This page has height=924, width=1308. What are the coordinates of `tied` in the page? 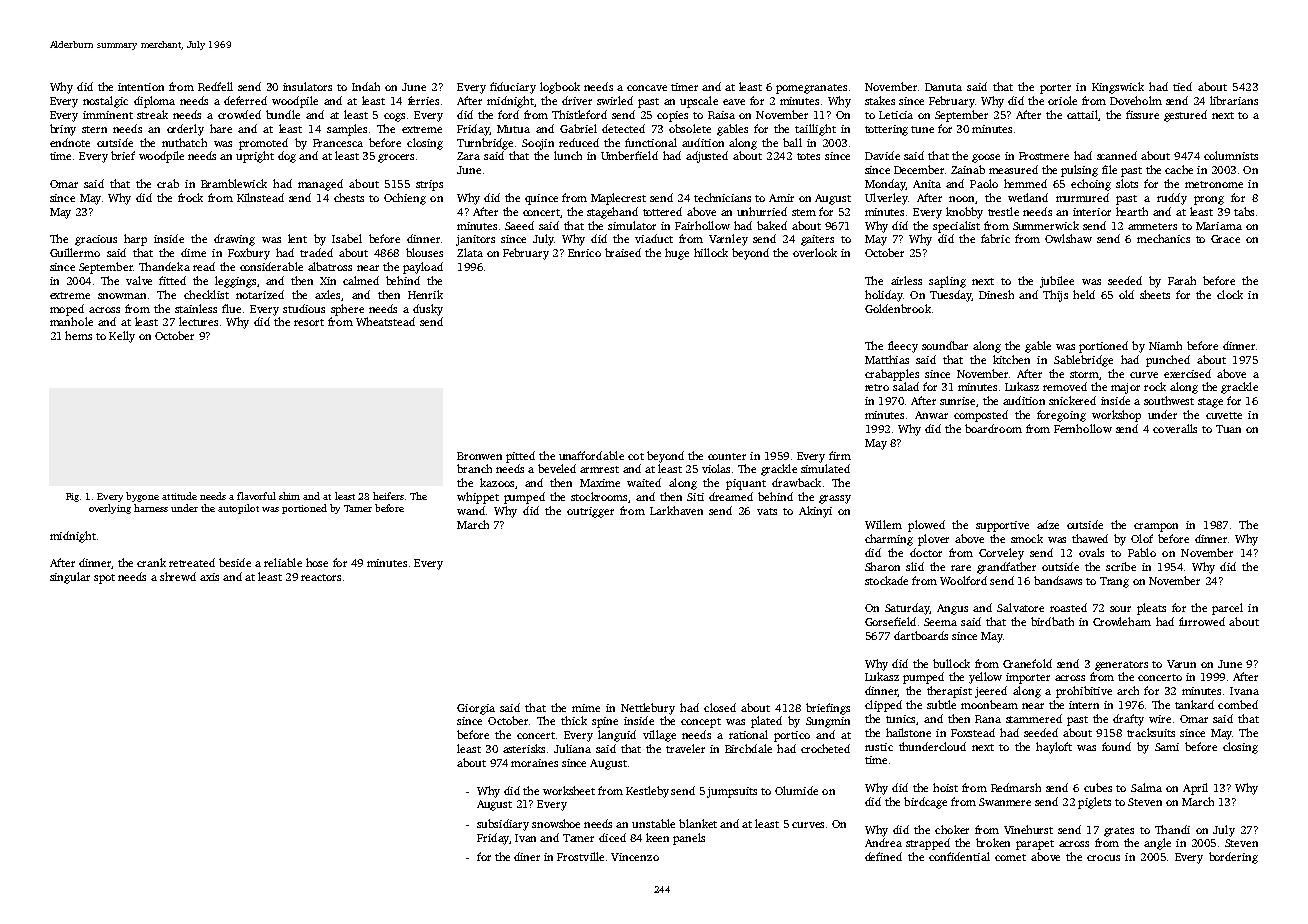 It's located at (1182, 86).
